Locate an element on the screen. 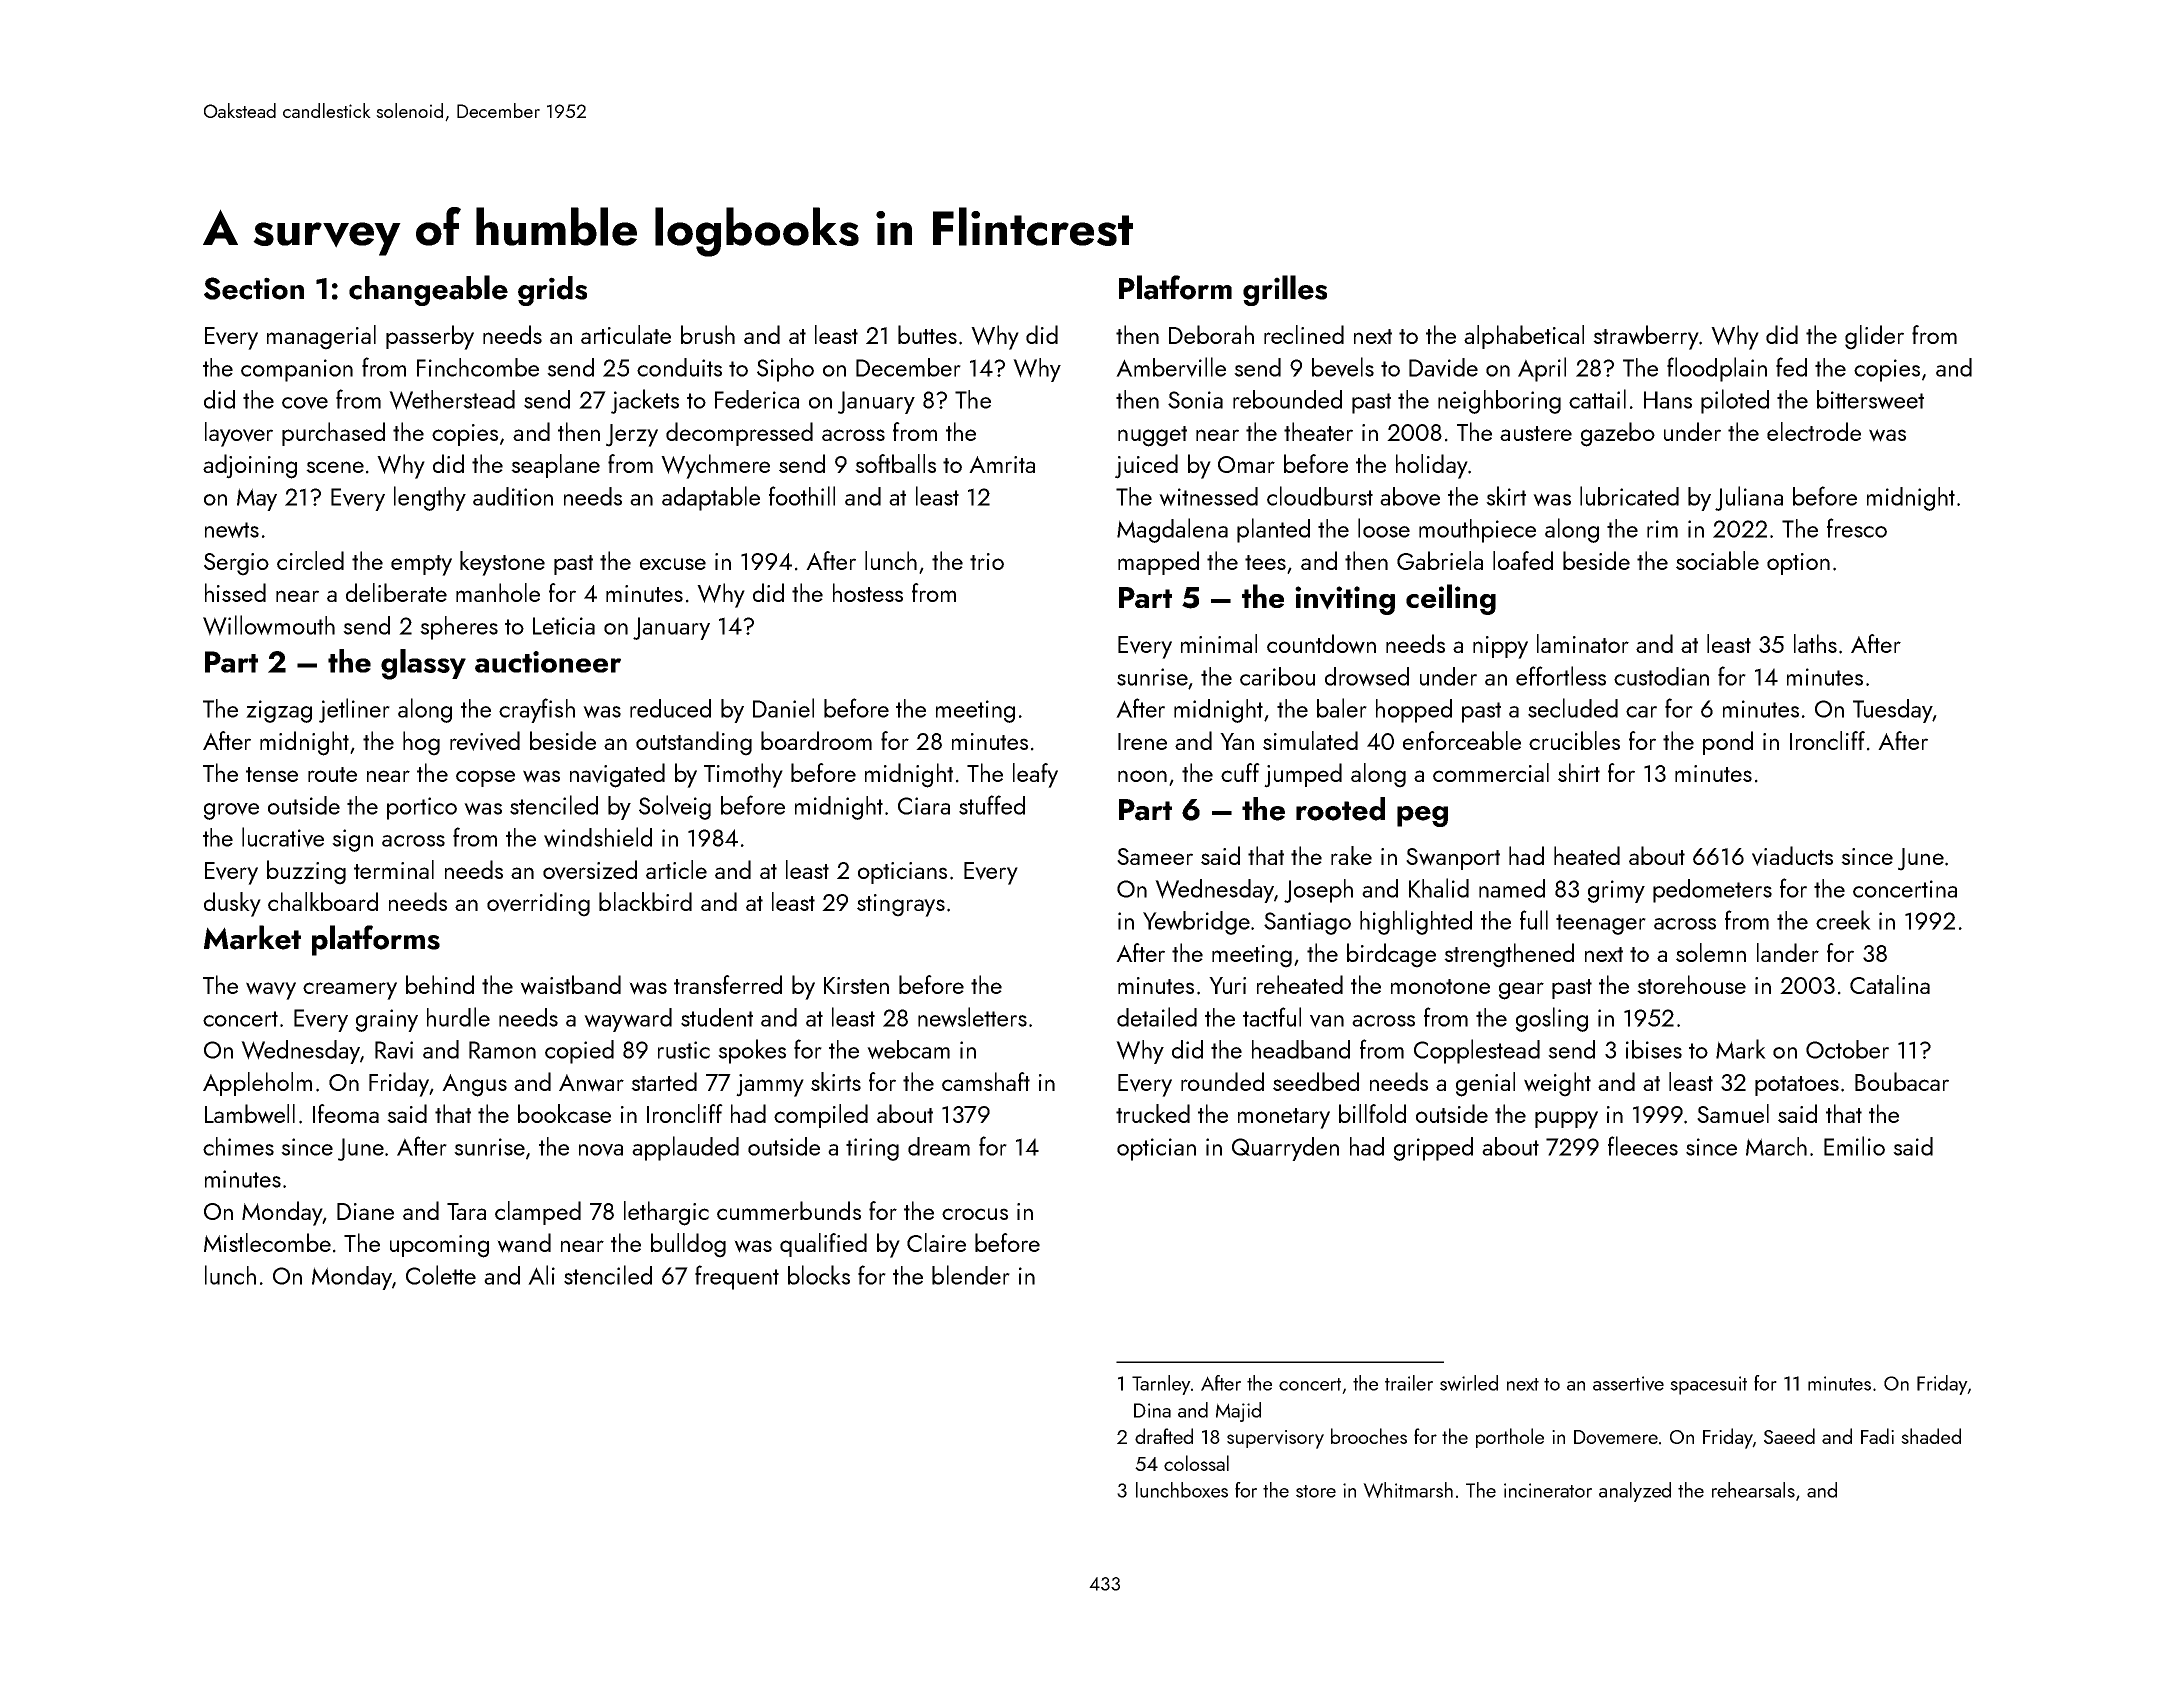 The width and height of the screenshot is (2178, 1683). glider is located at coordinates (1874, 337).
